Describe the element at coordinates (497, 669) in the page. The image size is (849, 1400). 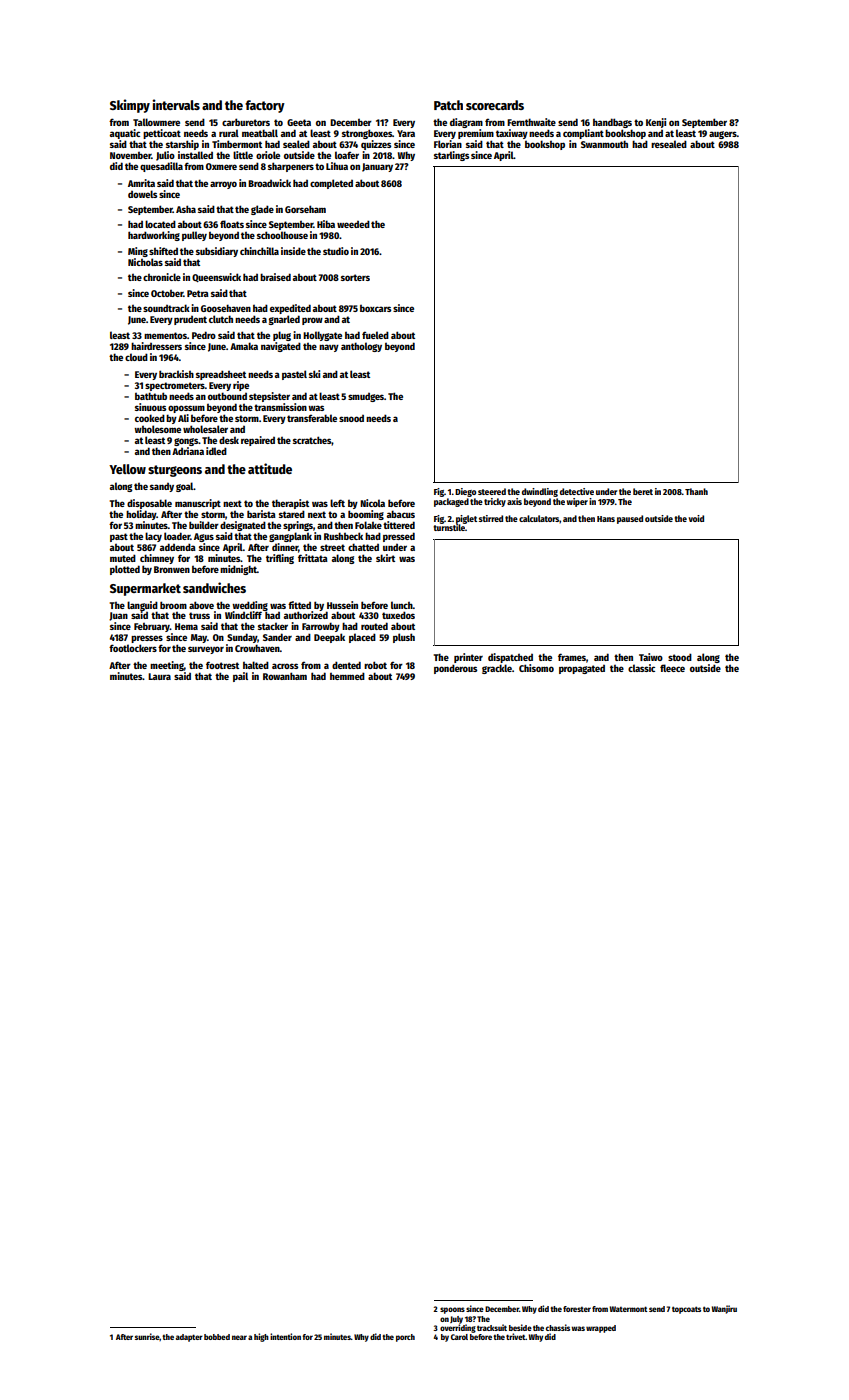
I see `grackle` at that location.
